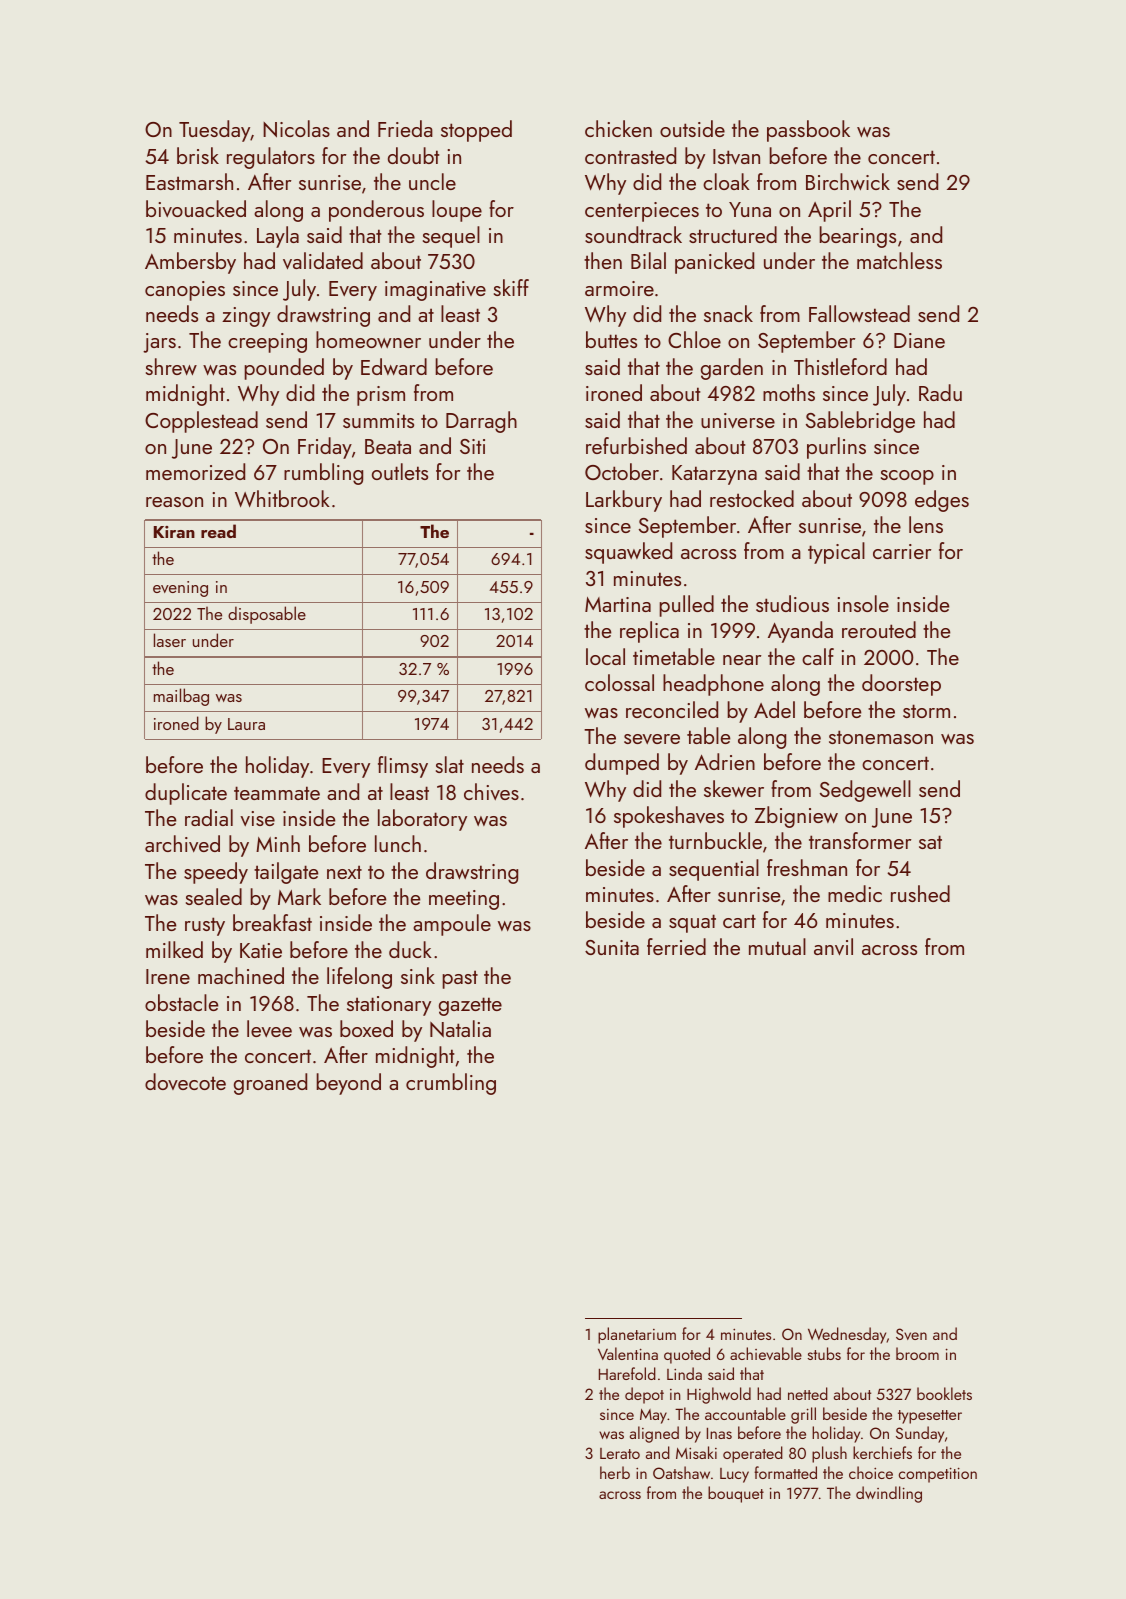  I want to click on dovecote, so click(185, 1081).
